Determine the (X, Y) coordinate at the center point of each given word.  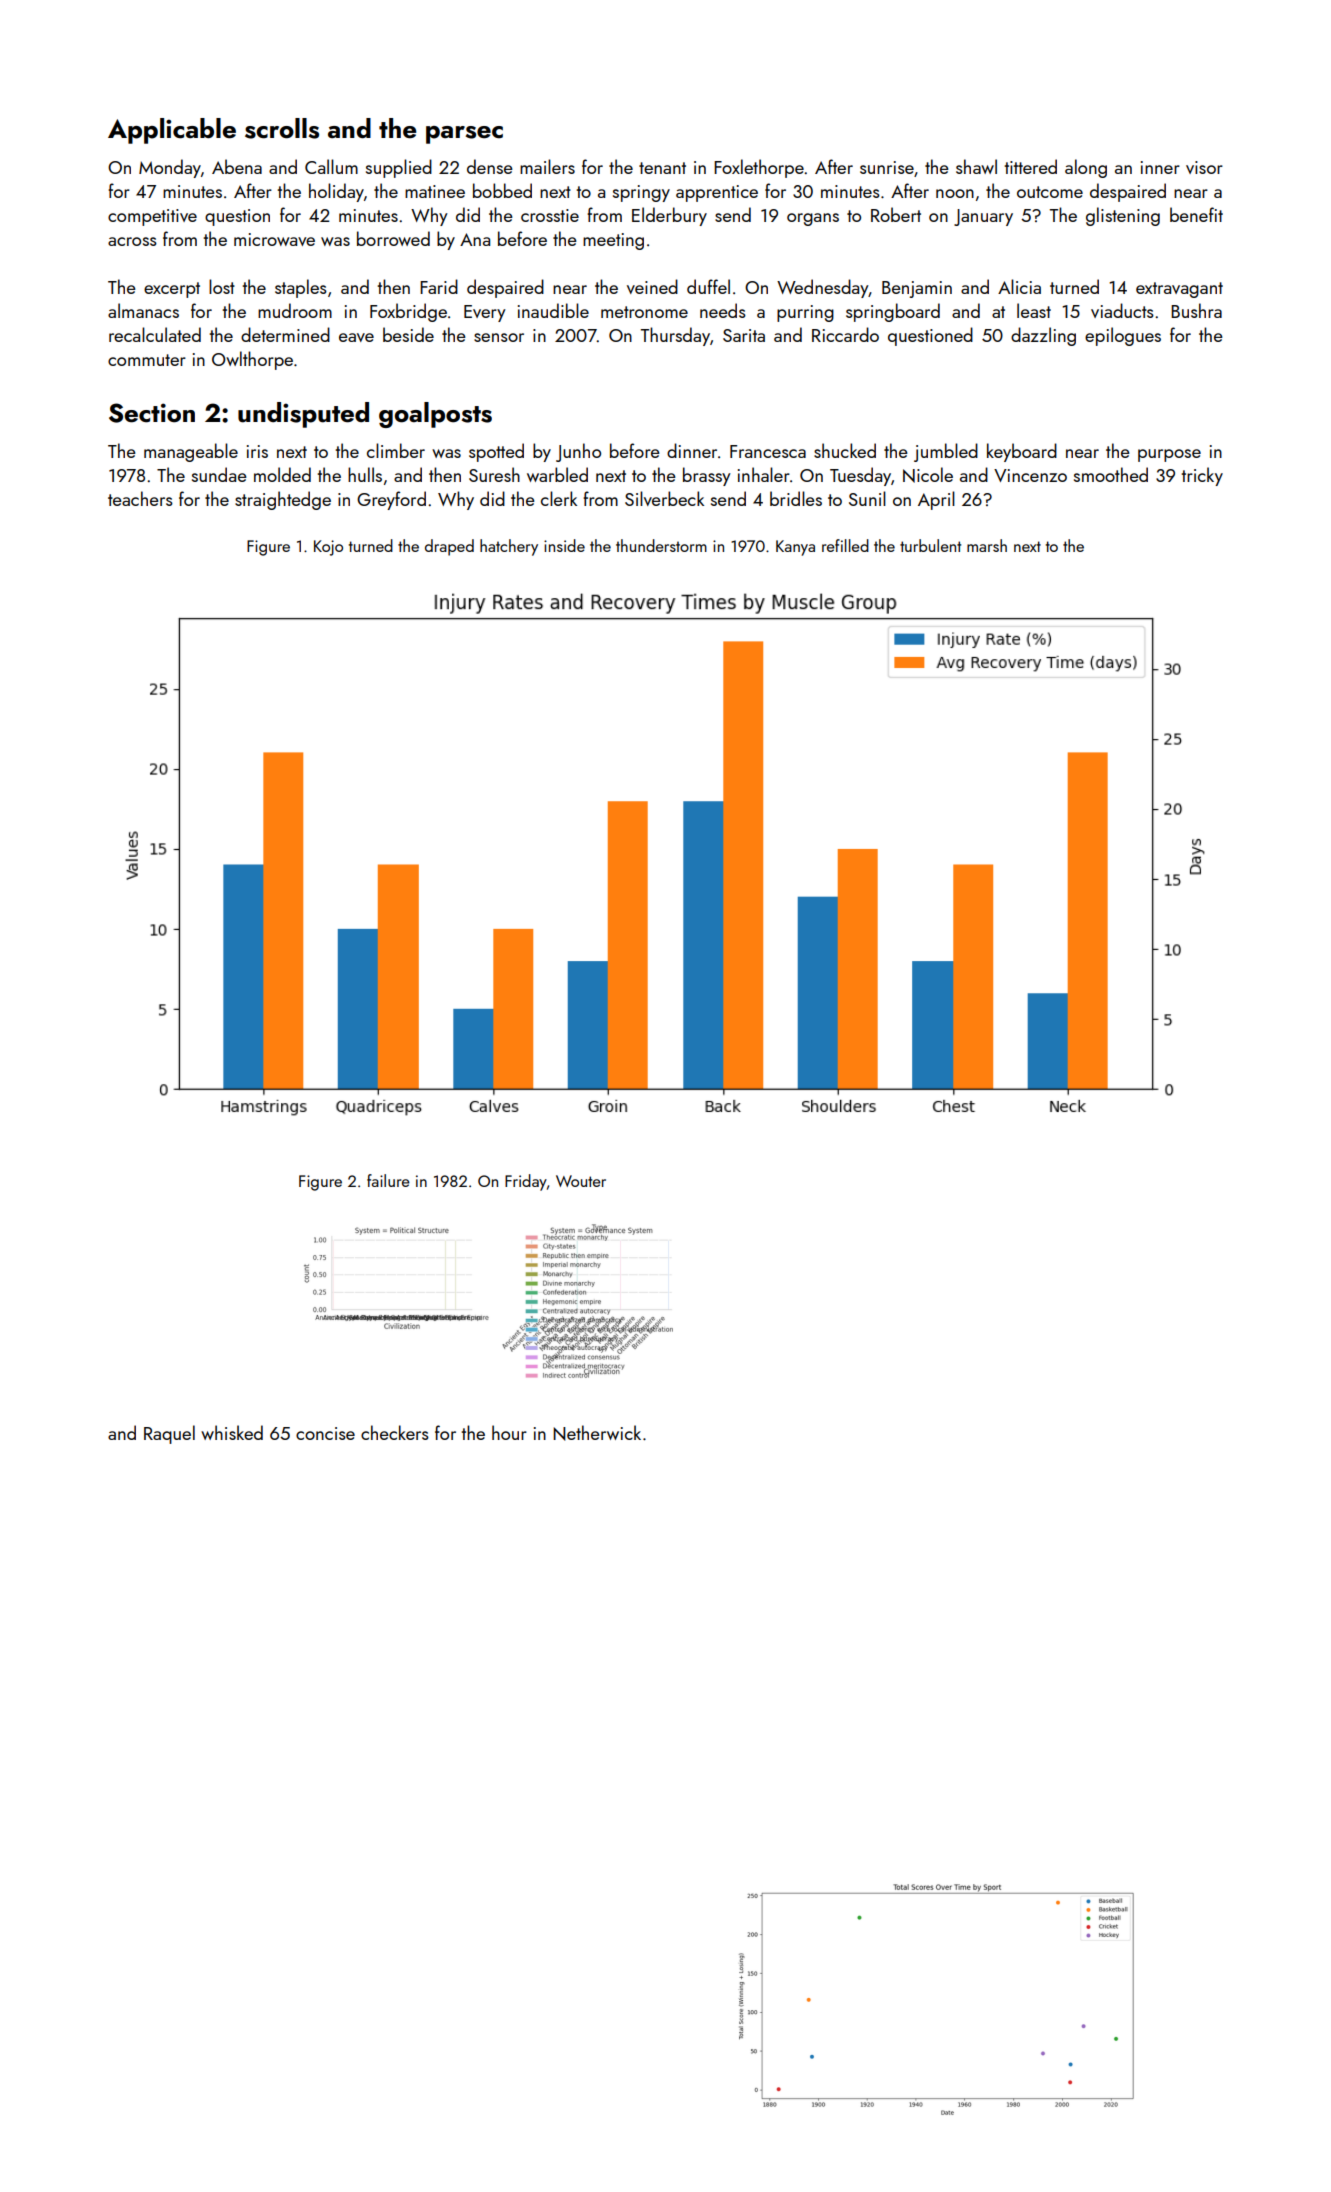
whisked (232, 1432)
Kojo (328, 548)
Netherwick (597, 1433)
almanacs (143, 310)
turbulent (930, 545)
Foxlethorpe (759, 168)
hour (509, 1432)
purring (805, 313)
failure (388, 1180)
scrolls (282, 128)
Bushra (1196, 310)
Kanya (795, 548)
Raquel (169, 1434)
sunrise (887, 167)
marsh (987, 545)
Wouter (581, 1181)
